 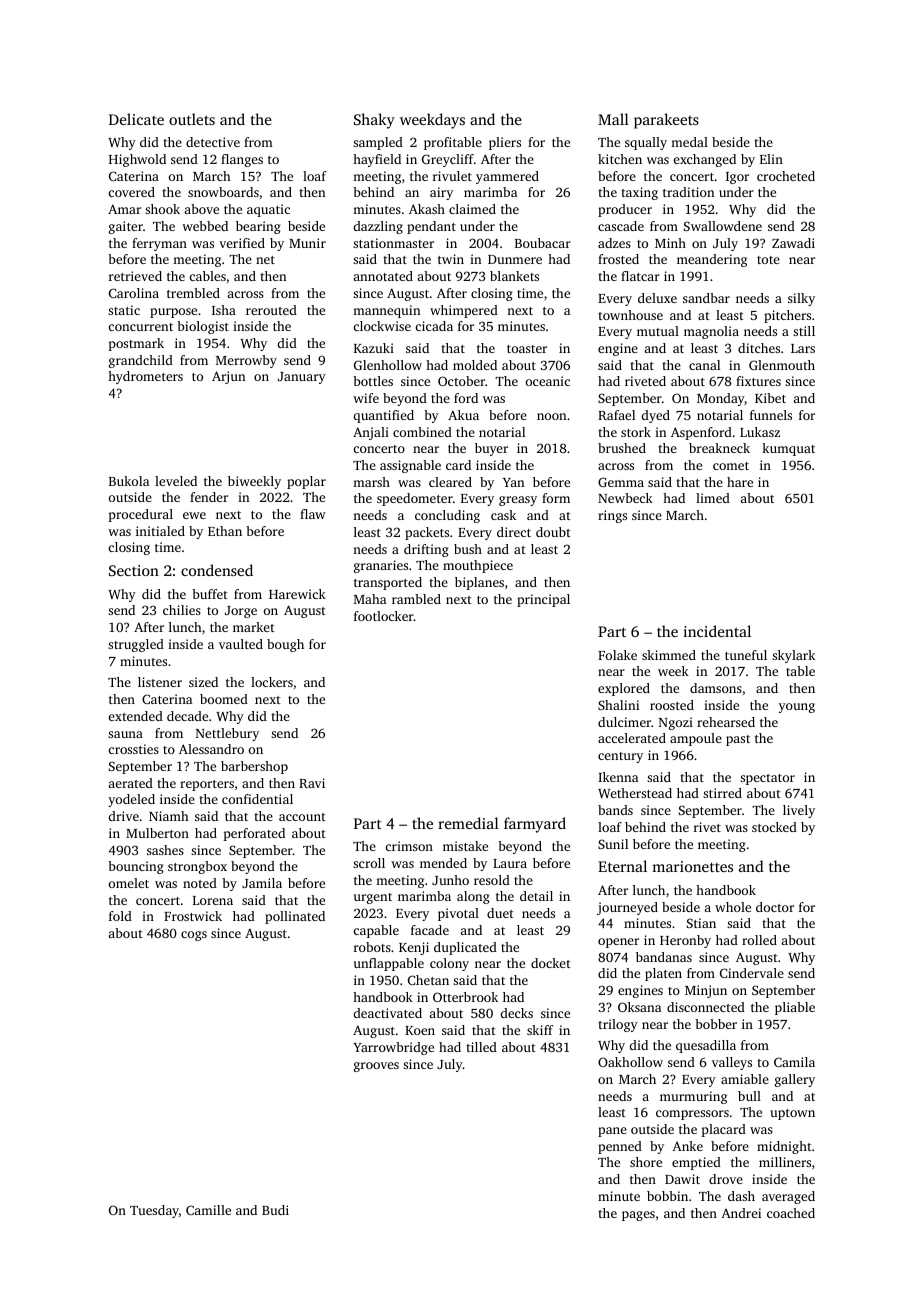 What do you see at coordinates (275, 1210) in the screenshot?
I see `Budi` at bounding box center [275, 1210].
